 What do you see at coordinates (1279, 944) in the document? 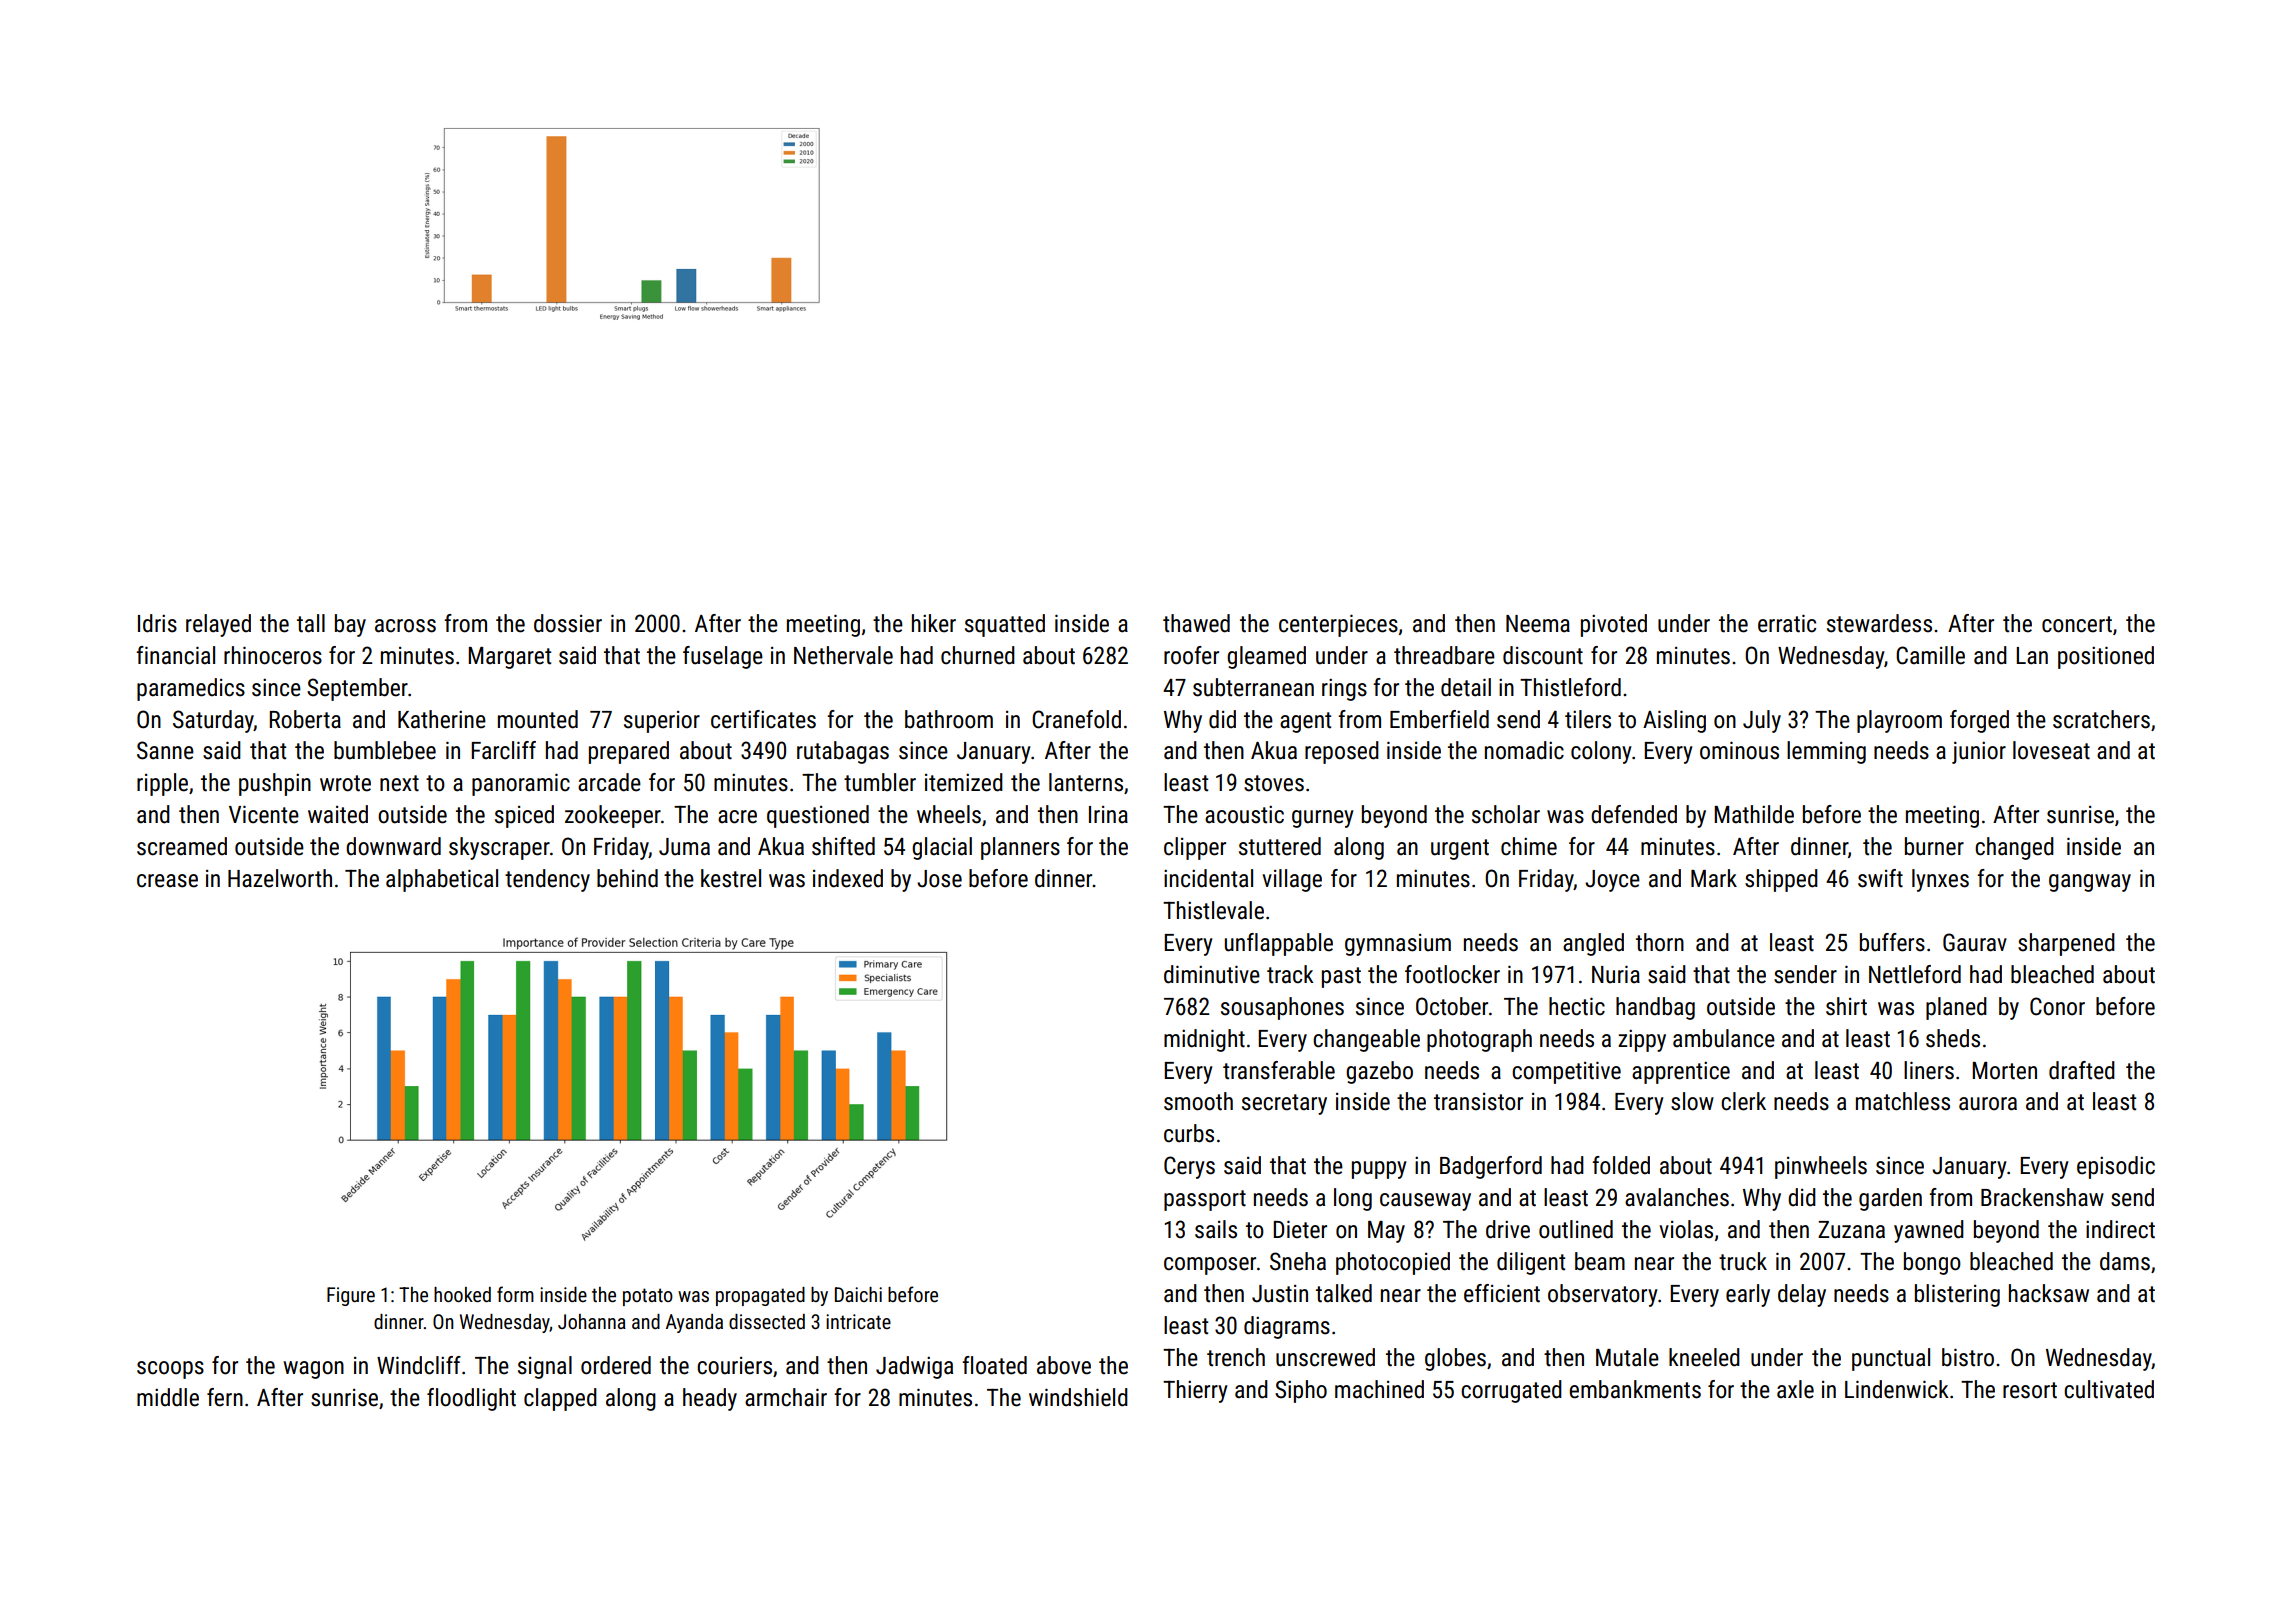
I see `unflappable` at bounding box center [1279, 944].
